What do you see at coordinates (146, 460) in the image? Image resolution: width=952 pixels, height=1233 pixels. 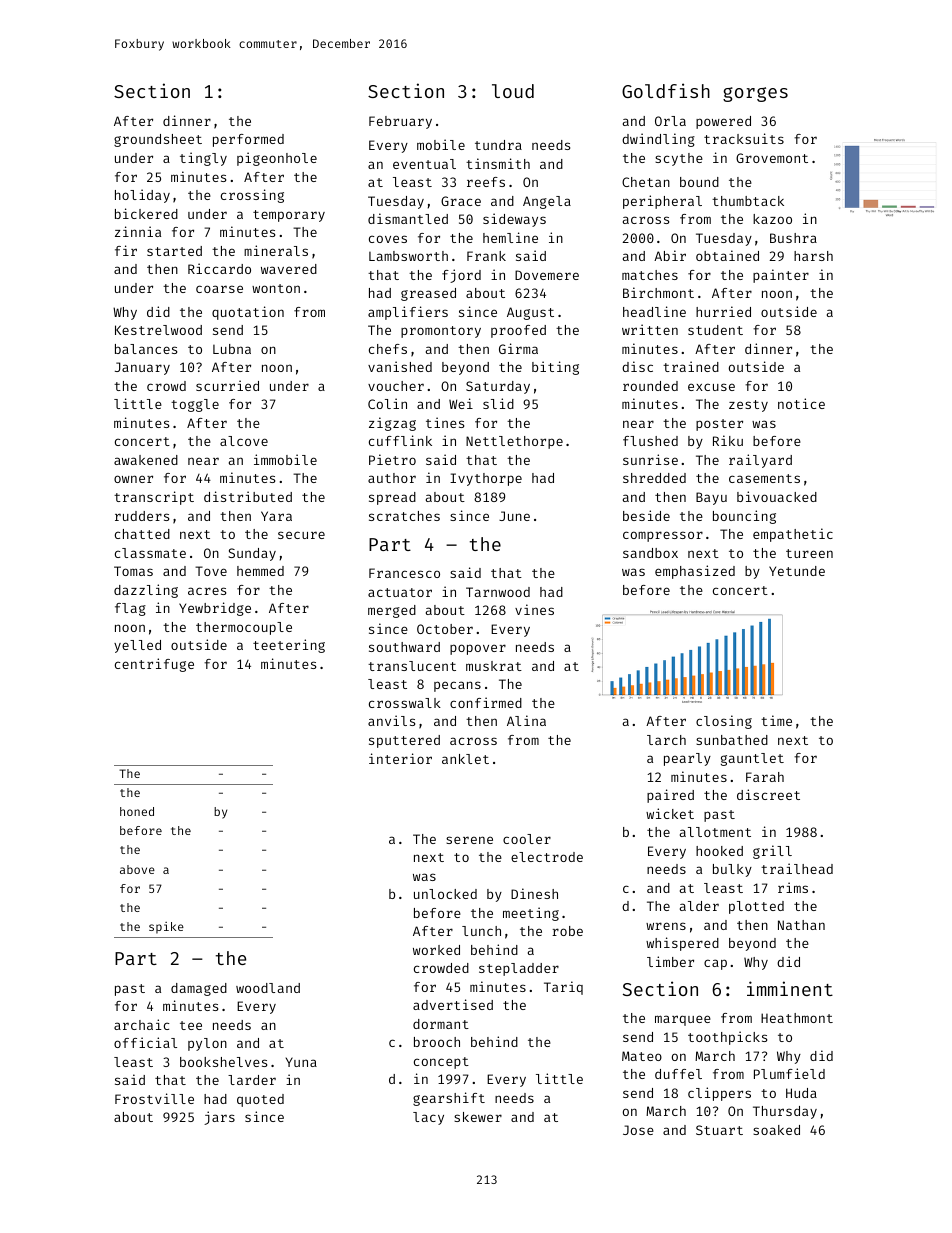 I see `awakened` at bounding box center [146, 460].
